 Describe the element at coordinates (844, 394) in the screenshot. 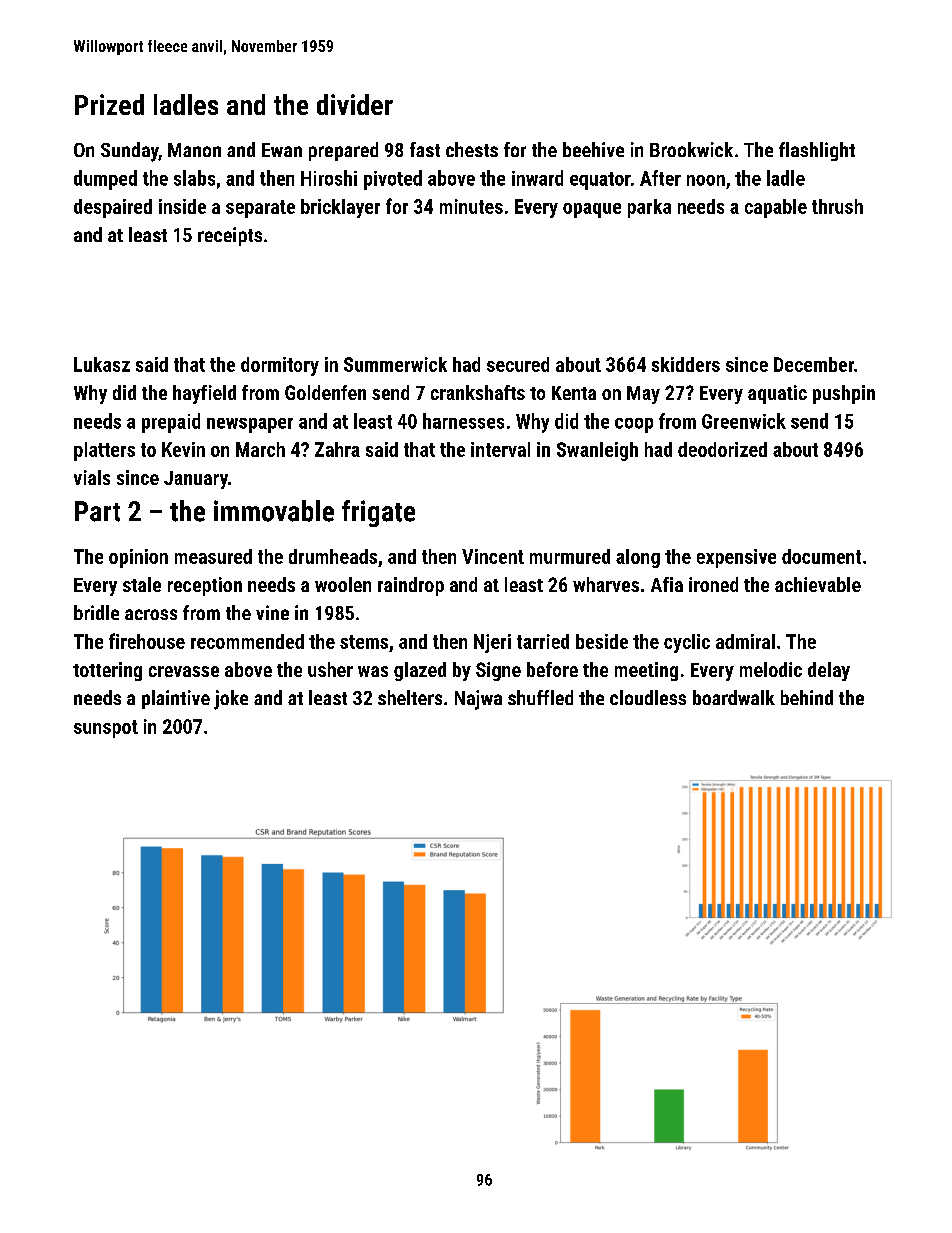

I see `pushpin` at that location.
